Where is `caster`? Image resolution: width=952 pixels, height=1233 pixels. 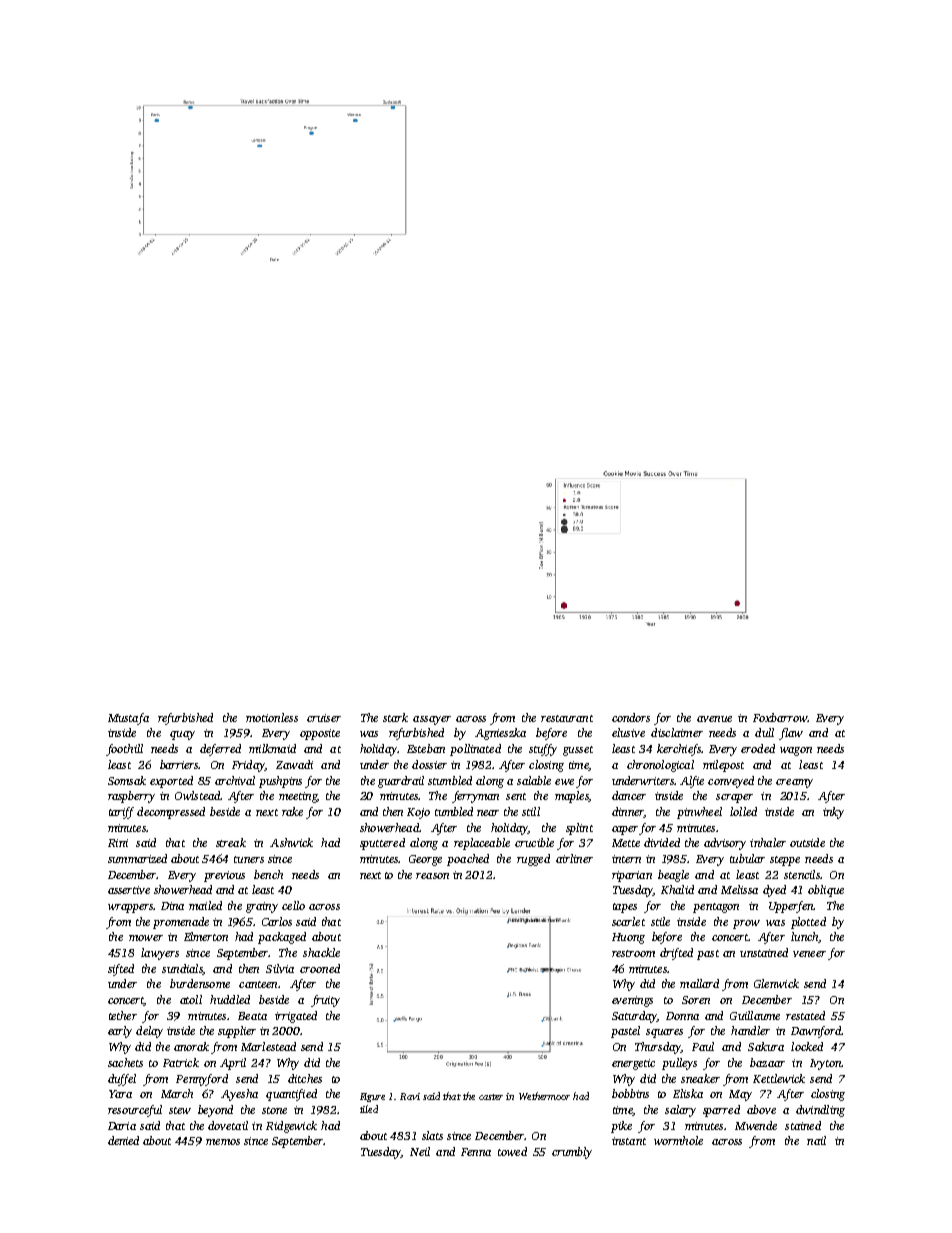 caster is located at coordinates (491, 1097).
